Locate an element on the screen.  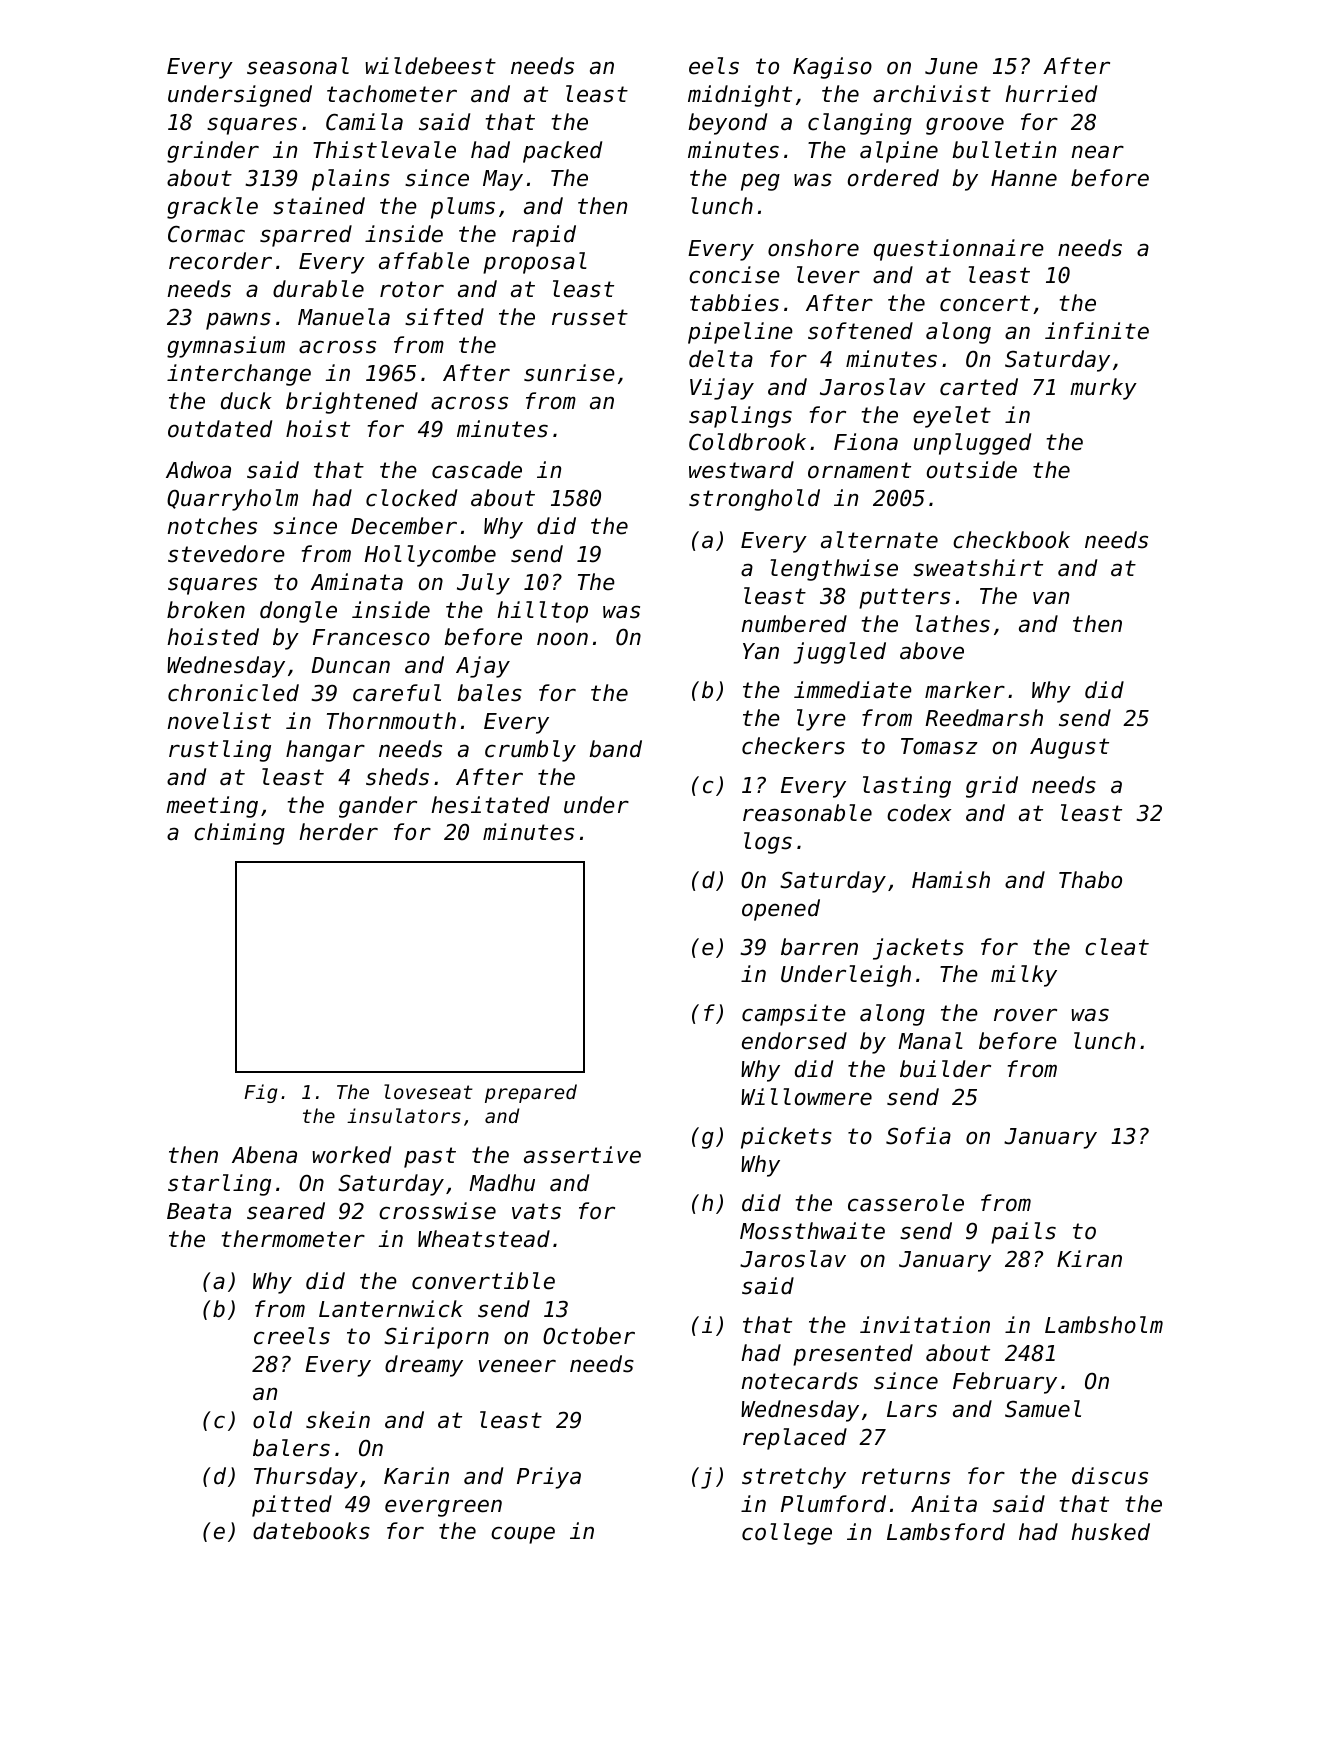
datebooks is located at coordinates (311, 1531).
